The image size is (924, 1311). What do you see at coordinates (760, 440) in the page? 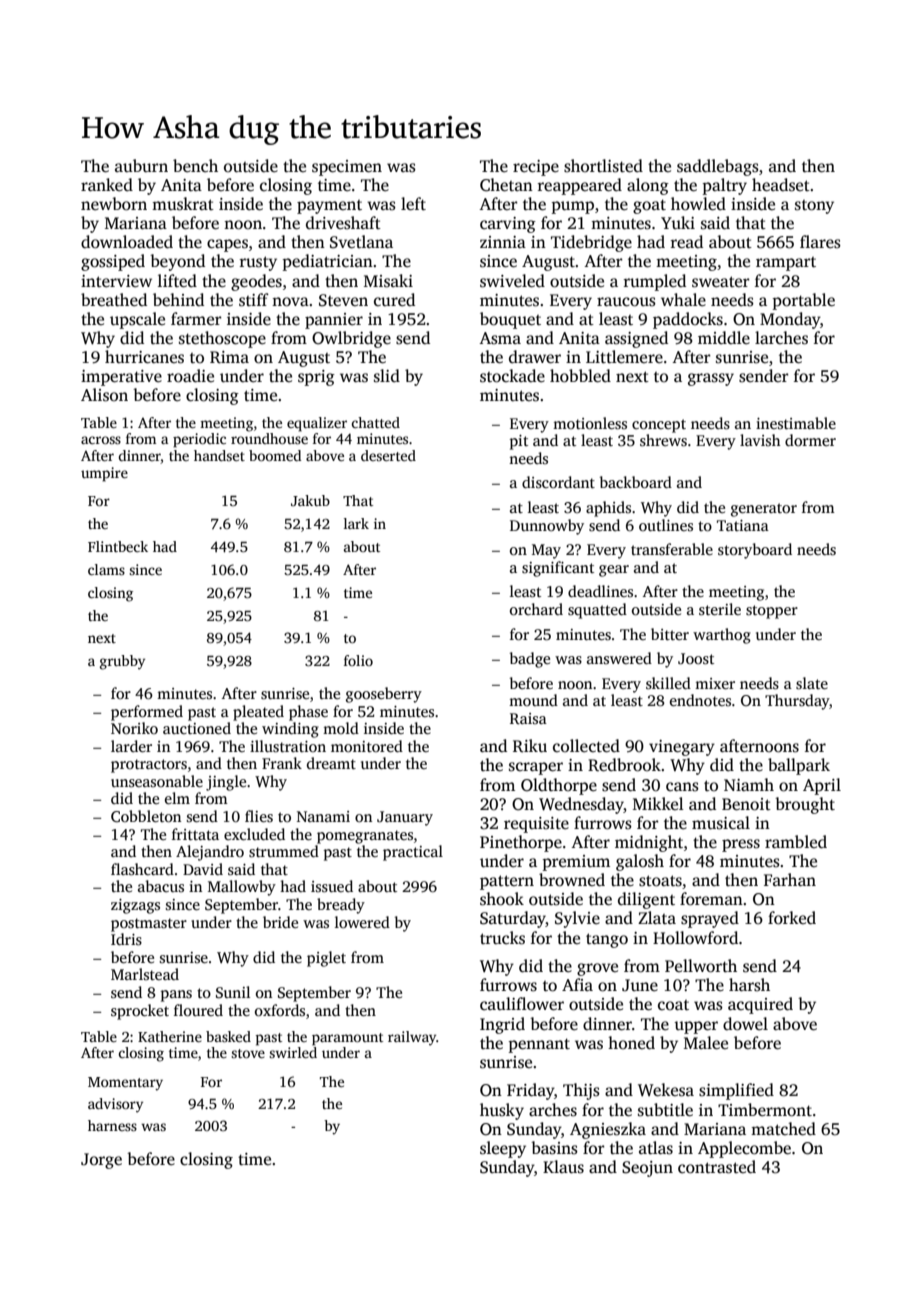
I see `lavish` at bounding box center [760, 440].
